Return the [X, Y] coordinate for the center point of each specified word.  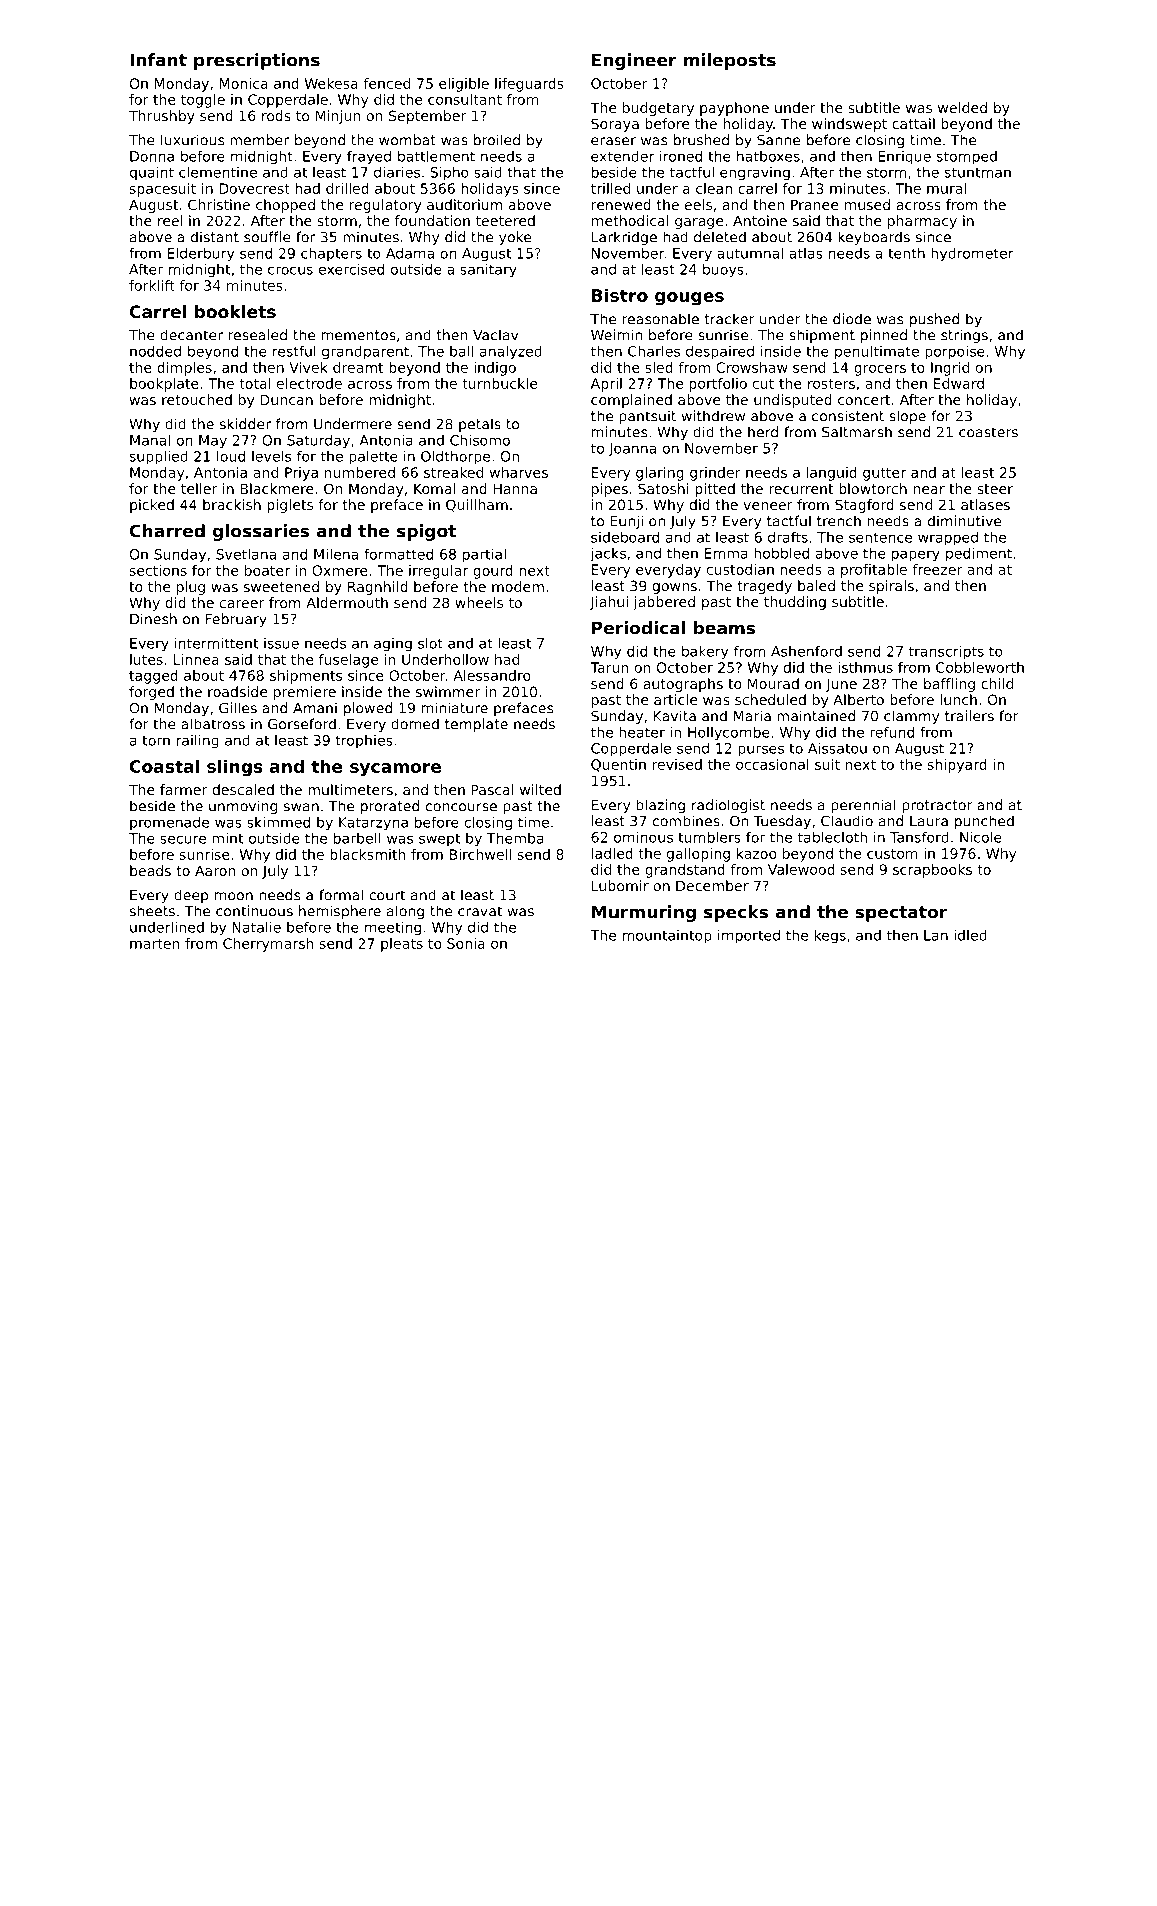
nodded [155, 351]
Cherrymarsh [268, 945]
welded [962, 107]
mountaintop [667, 937]
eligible [464, 85]
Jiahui [609, 603]
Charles [654, 351]
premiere [305, 693]
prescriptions [257, 61]
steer [995, 489]
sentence [880, 537]
